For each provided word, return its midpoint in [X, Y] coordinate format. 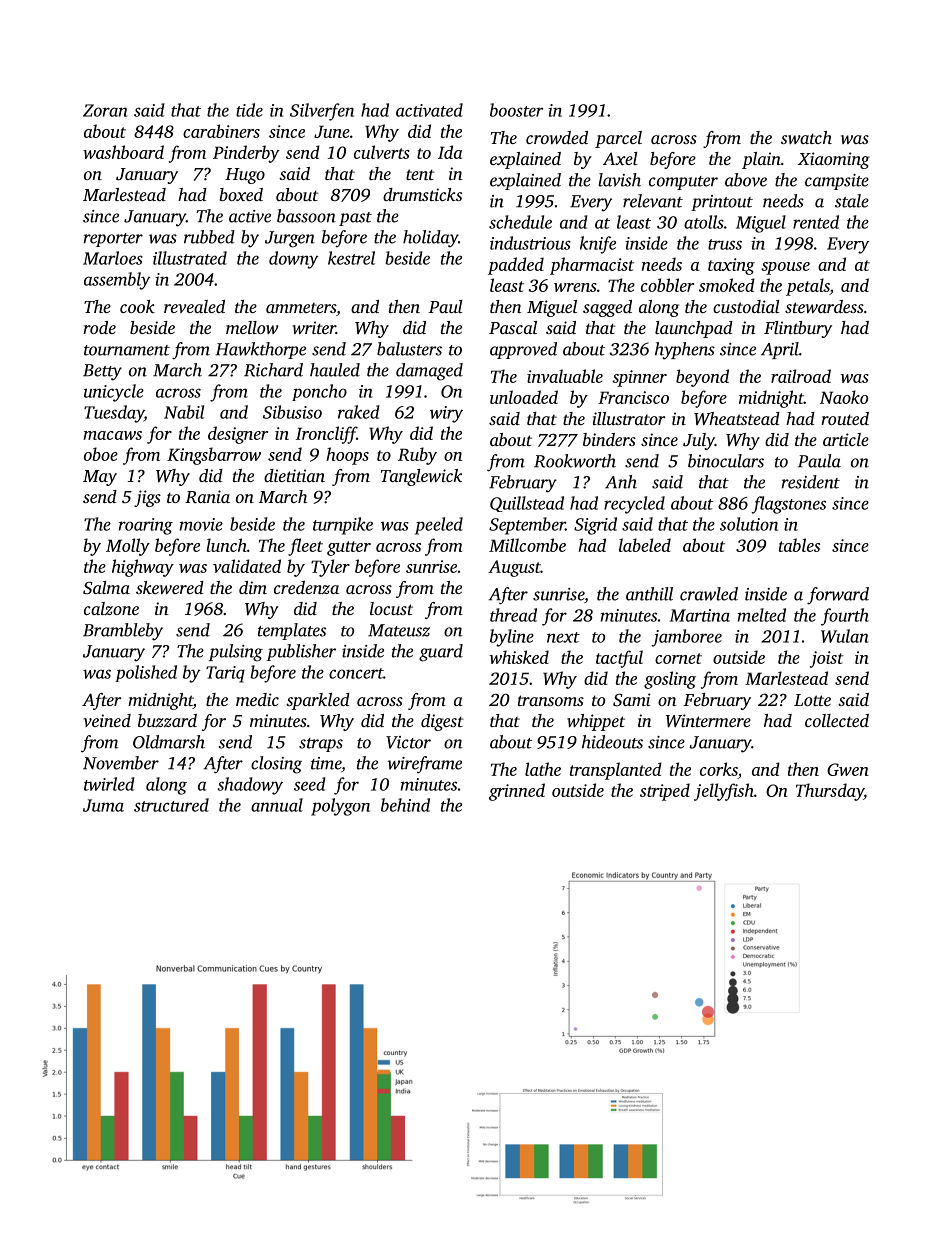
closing [276, 765]
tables [799, 545]
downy [293, 260]
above [746, 180]
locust [391, 608]
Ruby [417, 456]
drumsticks [422, 194]
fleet [305, 547]
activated [429, 110]
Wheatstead [737, 419]
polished [146, 673]
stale [852, 201]
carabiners [221, 131]
